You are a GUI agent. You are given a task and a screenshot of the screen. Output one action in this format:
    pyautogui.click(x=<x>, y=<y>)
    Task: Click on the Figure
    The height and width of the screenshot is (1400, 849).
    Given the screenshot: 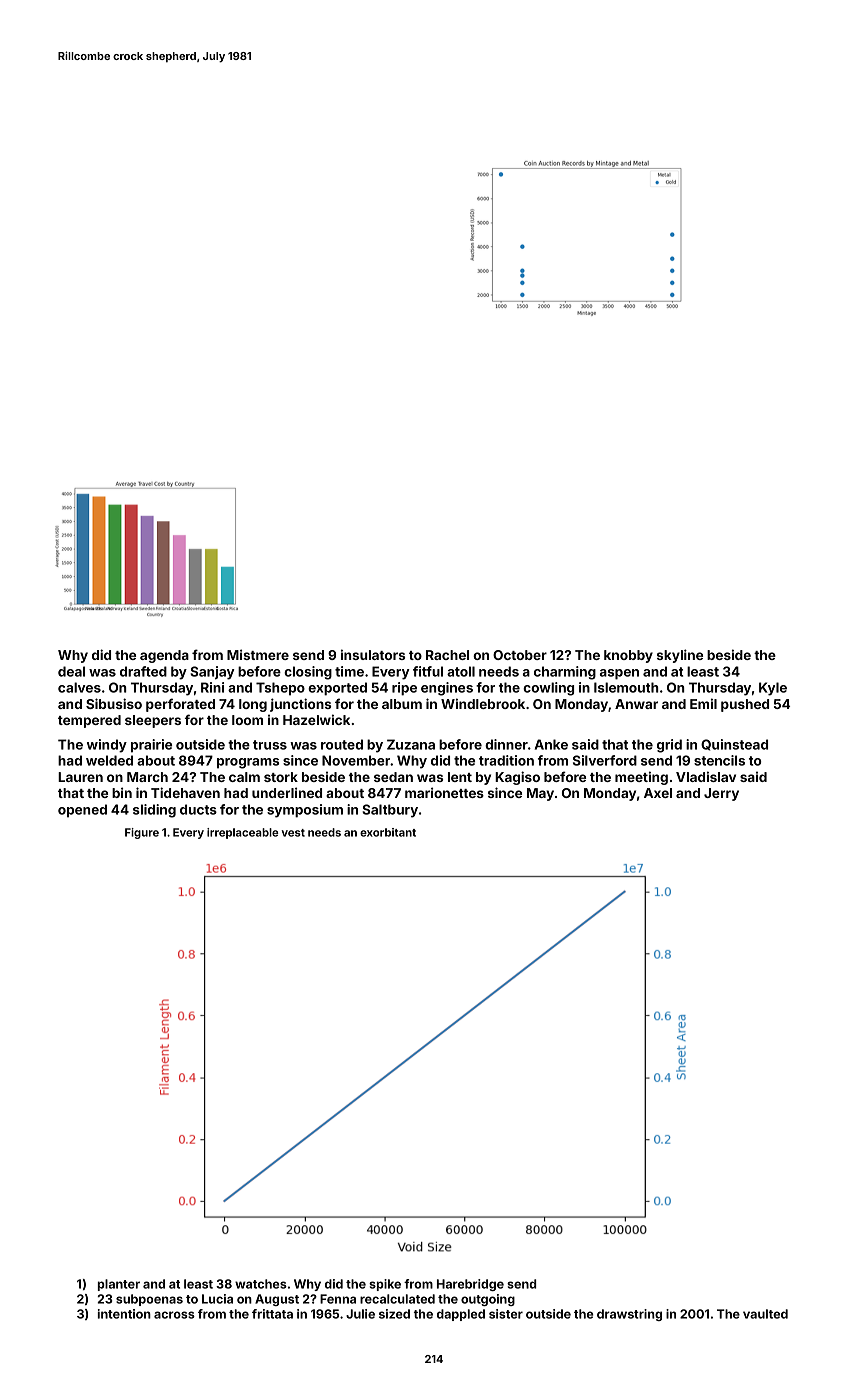 What is the action you would take?
    pyautogui.click(x=142, y=833)
